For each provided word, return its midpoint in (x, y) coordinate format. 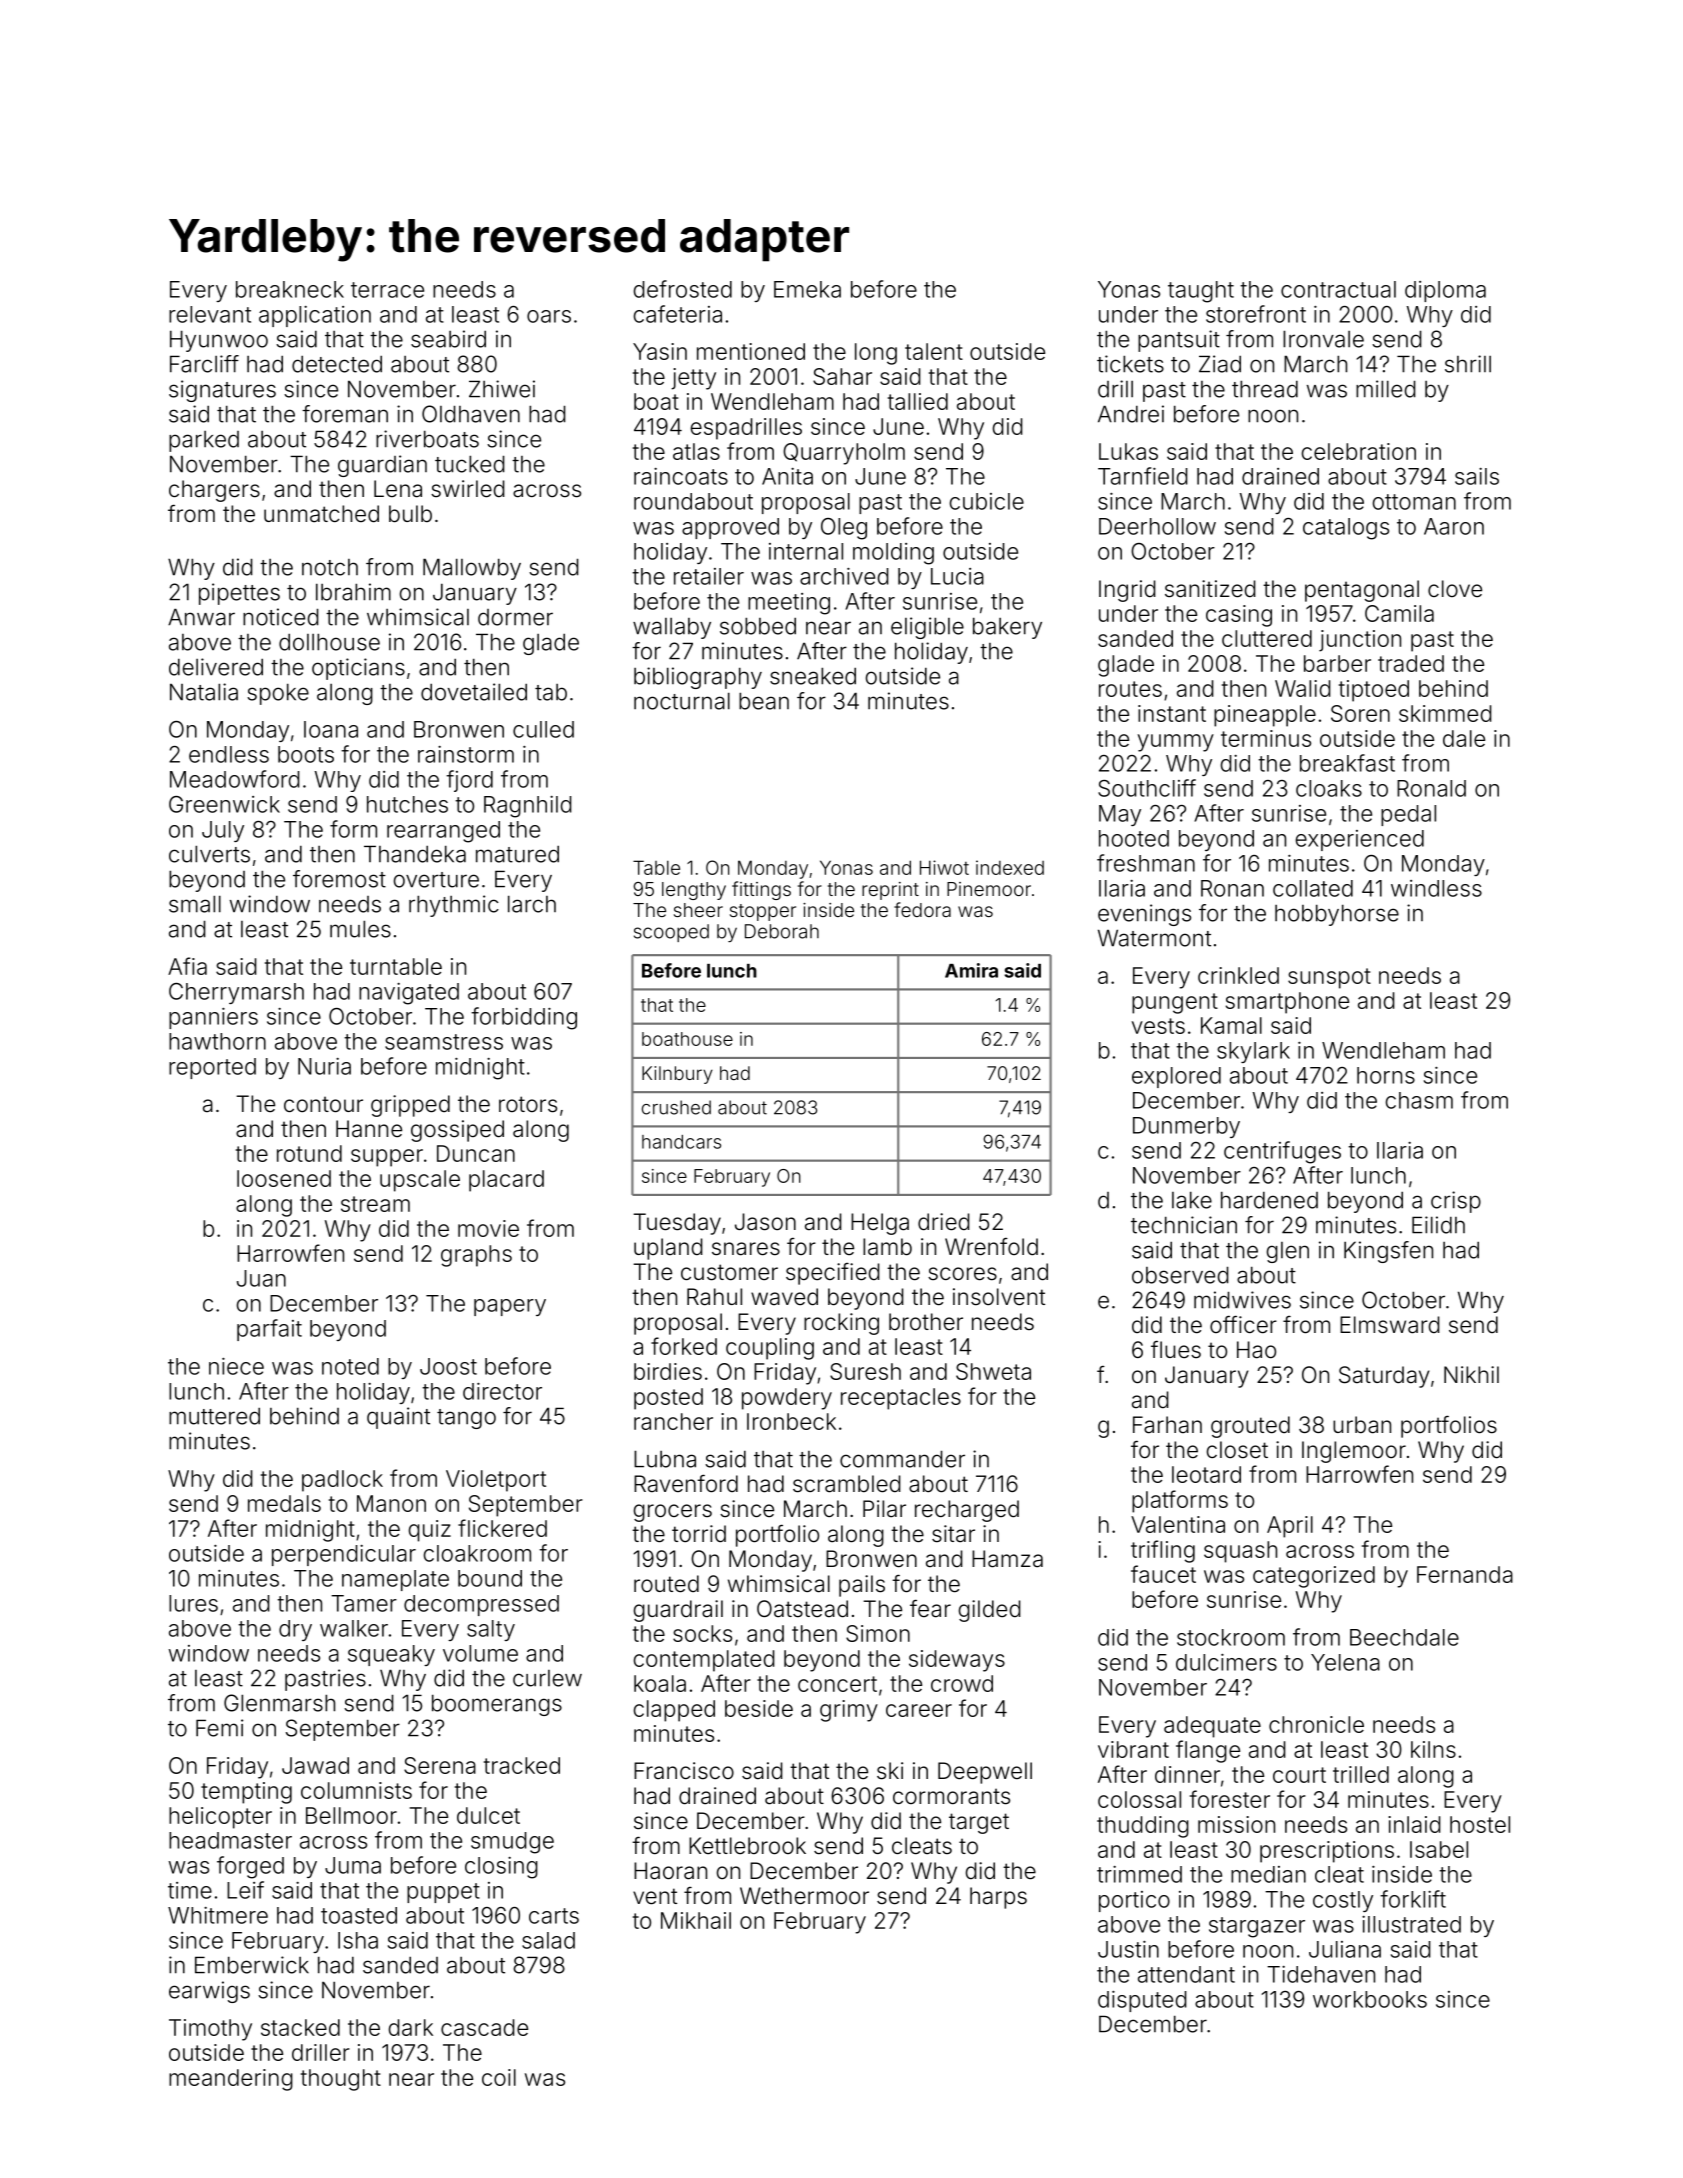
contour (323, 1104)
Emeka (807, 289)
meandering (231, 2080)
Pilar (884, 1509)
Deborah (782, 931)
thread (1265, 389)
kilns (1433, 1749)
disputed (1142, 2001)
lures (193, 1603)
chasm (1419, 1100)
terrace (387, 290)
